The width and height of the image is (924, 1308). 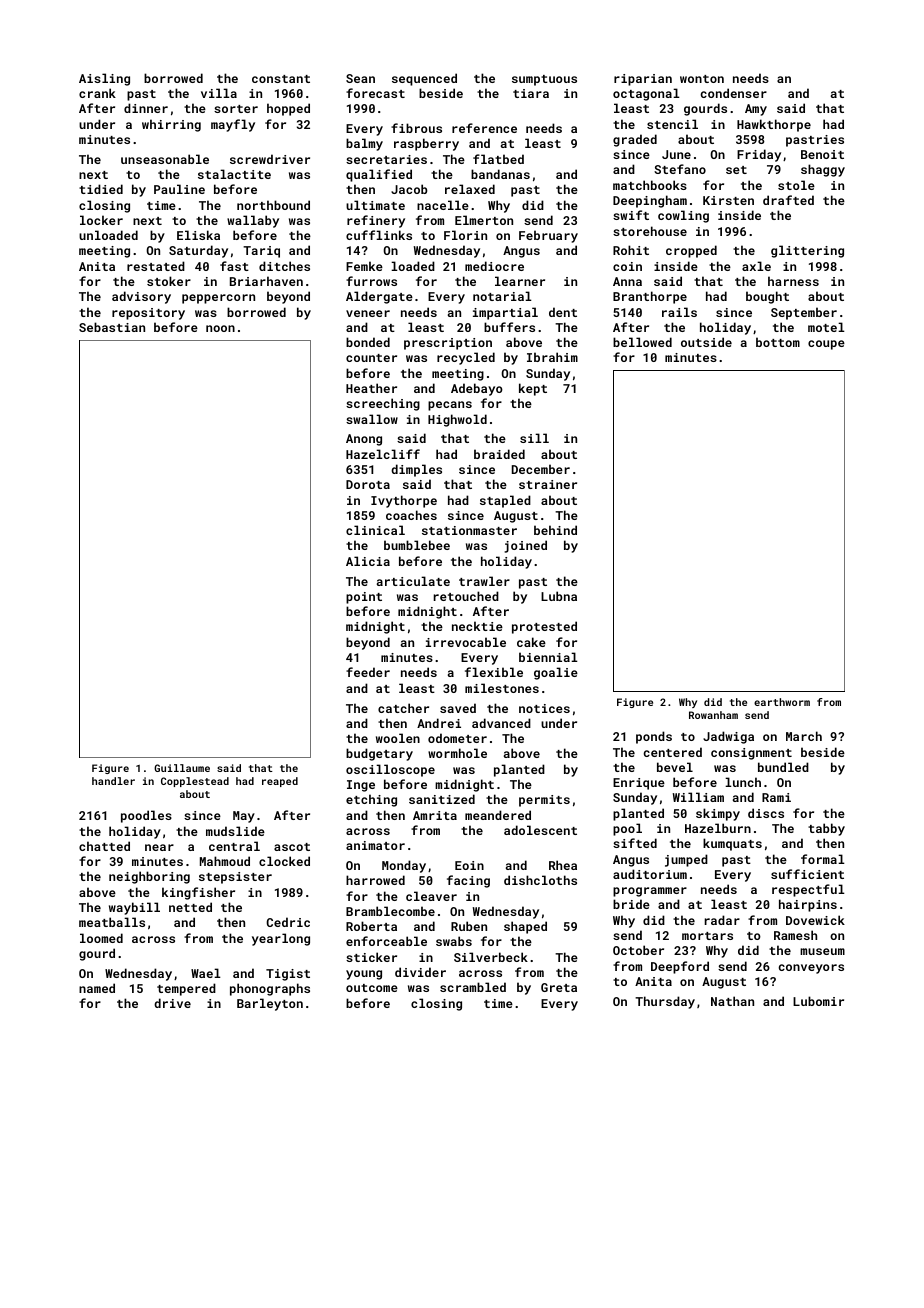 I want to click on permits, so click(x=544, y=801).
